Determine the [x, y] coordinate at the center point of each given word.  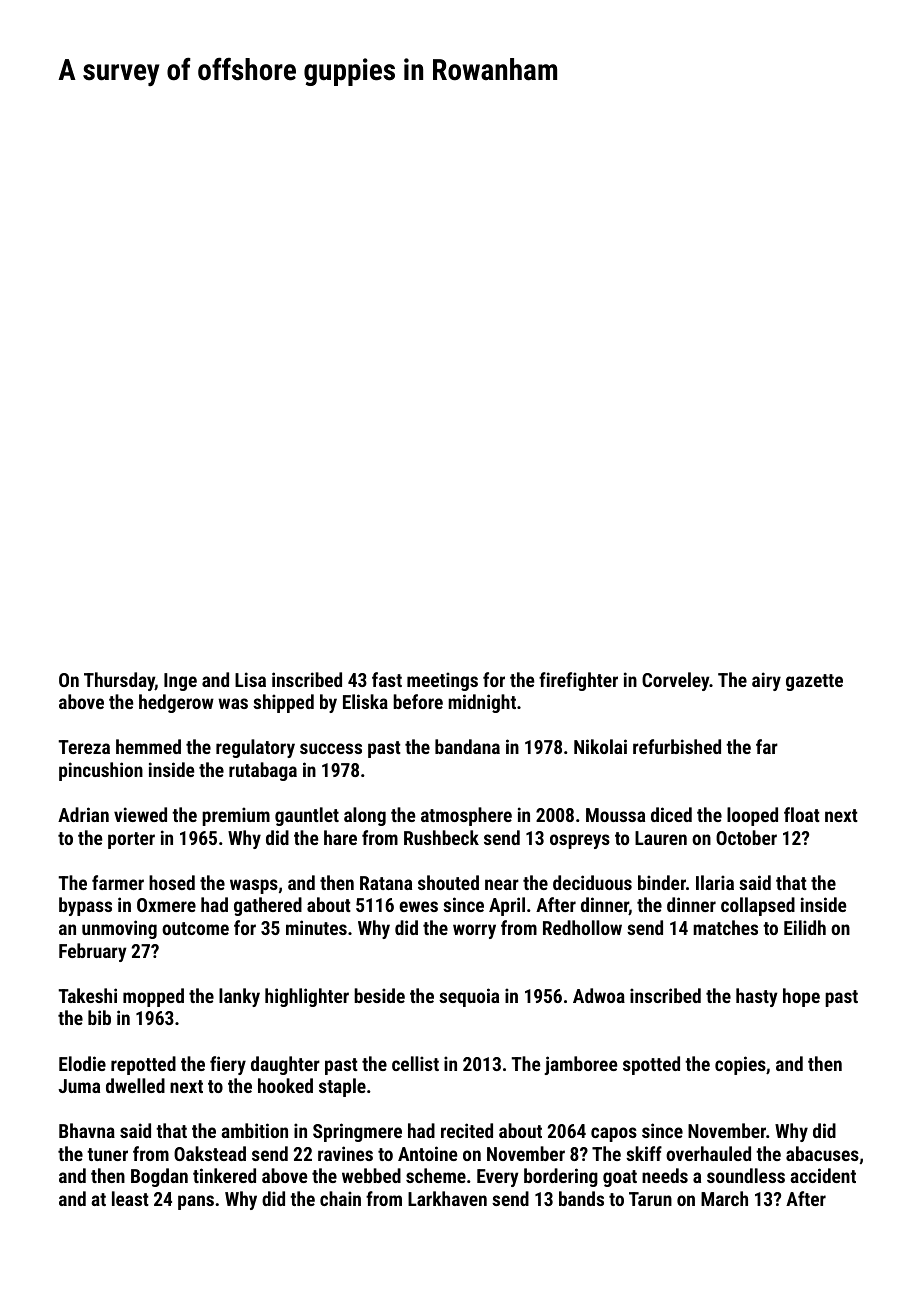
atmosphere [466, 816]
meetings [442, 681]
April [507, 906]
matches [725, 927]
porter [131, 840]
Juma [79, 1086]
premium [236, 816]
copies [740, 1065]
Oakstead [210, 1153]
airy [766, 681]
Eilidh [805, 927]
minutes [316, 927]
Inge [180, 682]
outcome [195, 928]
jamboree [580, 1065]
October [746, 837]
